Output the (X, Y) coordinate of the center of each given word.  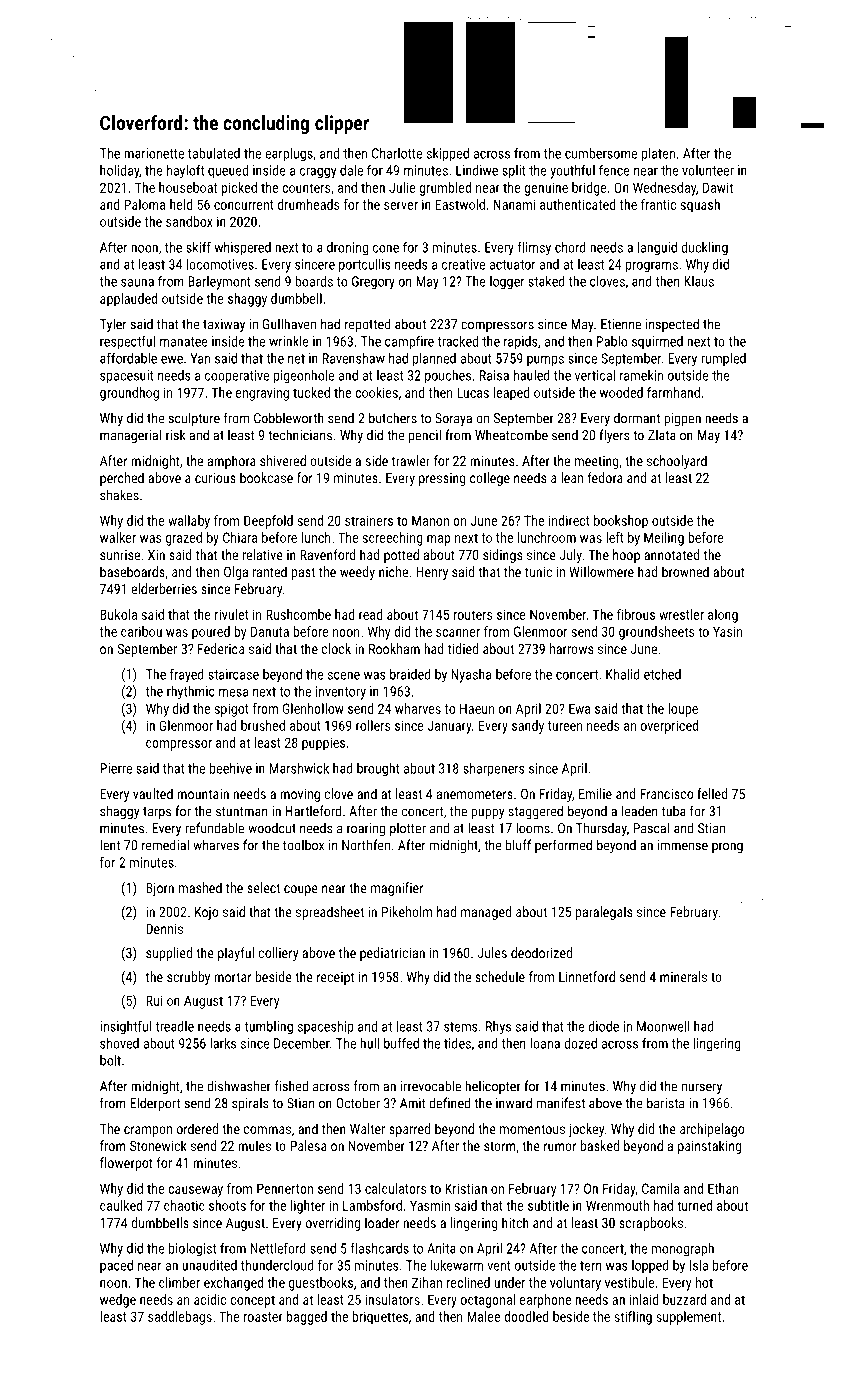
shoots (227, 1205)
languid (657, 248)
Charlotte (397, 153)
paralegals (604, 913)
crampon (148, 1131)
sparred (409, 1130)
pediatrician (392, 954)
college (490, 479)
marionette (154, 153)
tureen (565, 726)
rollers (373, 725)
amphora (232, 462)
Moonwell (663, 1026)
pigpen (682, 419)
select (263, 887)
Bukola (119, 614)
